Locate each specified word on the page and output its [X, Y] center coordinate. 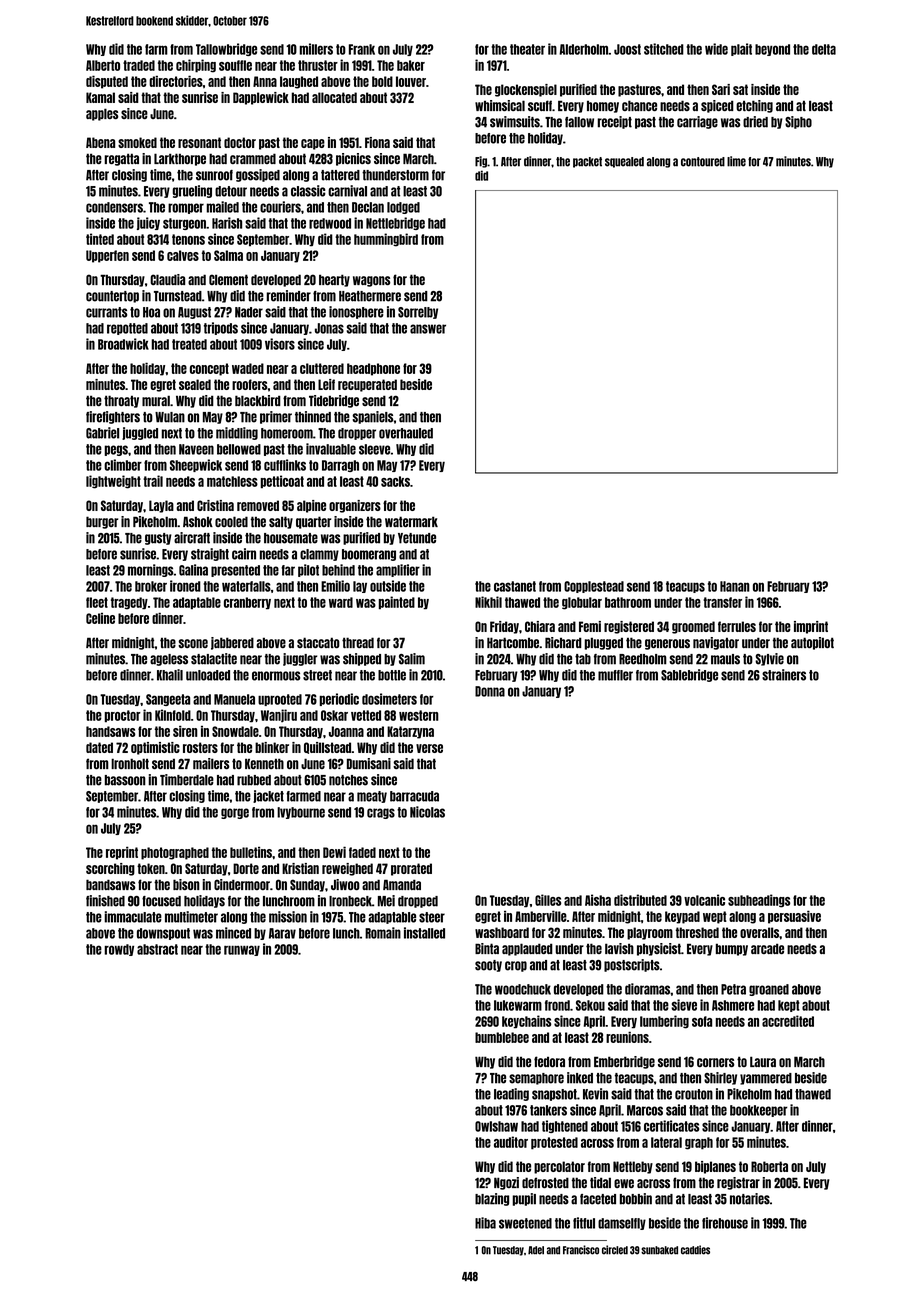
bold [382, 81]
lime [736, 161]
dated [99, 747]
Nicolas [427, 812]
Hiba [485, 1223]
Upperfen [107, 256]
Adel [536, 1250]
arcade [767, 948]
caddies [695, 1250]
